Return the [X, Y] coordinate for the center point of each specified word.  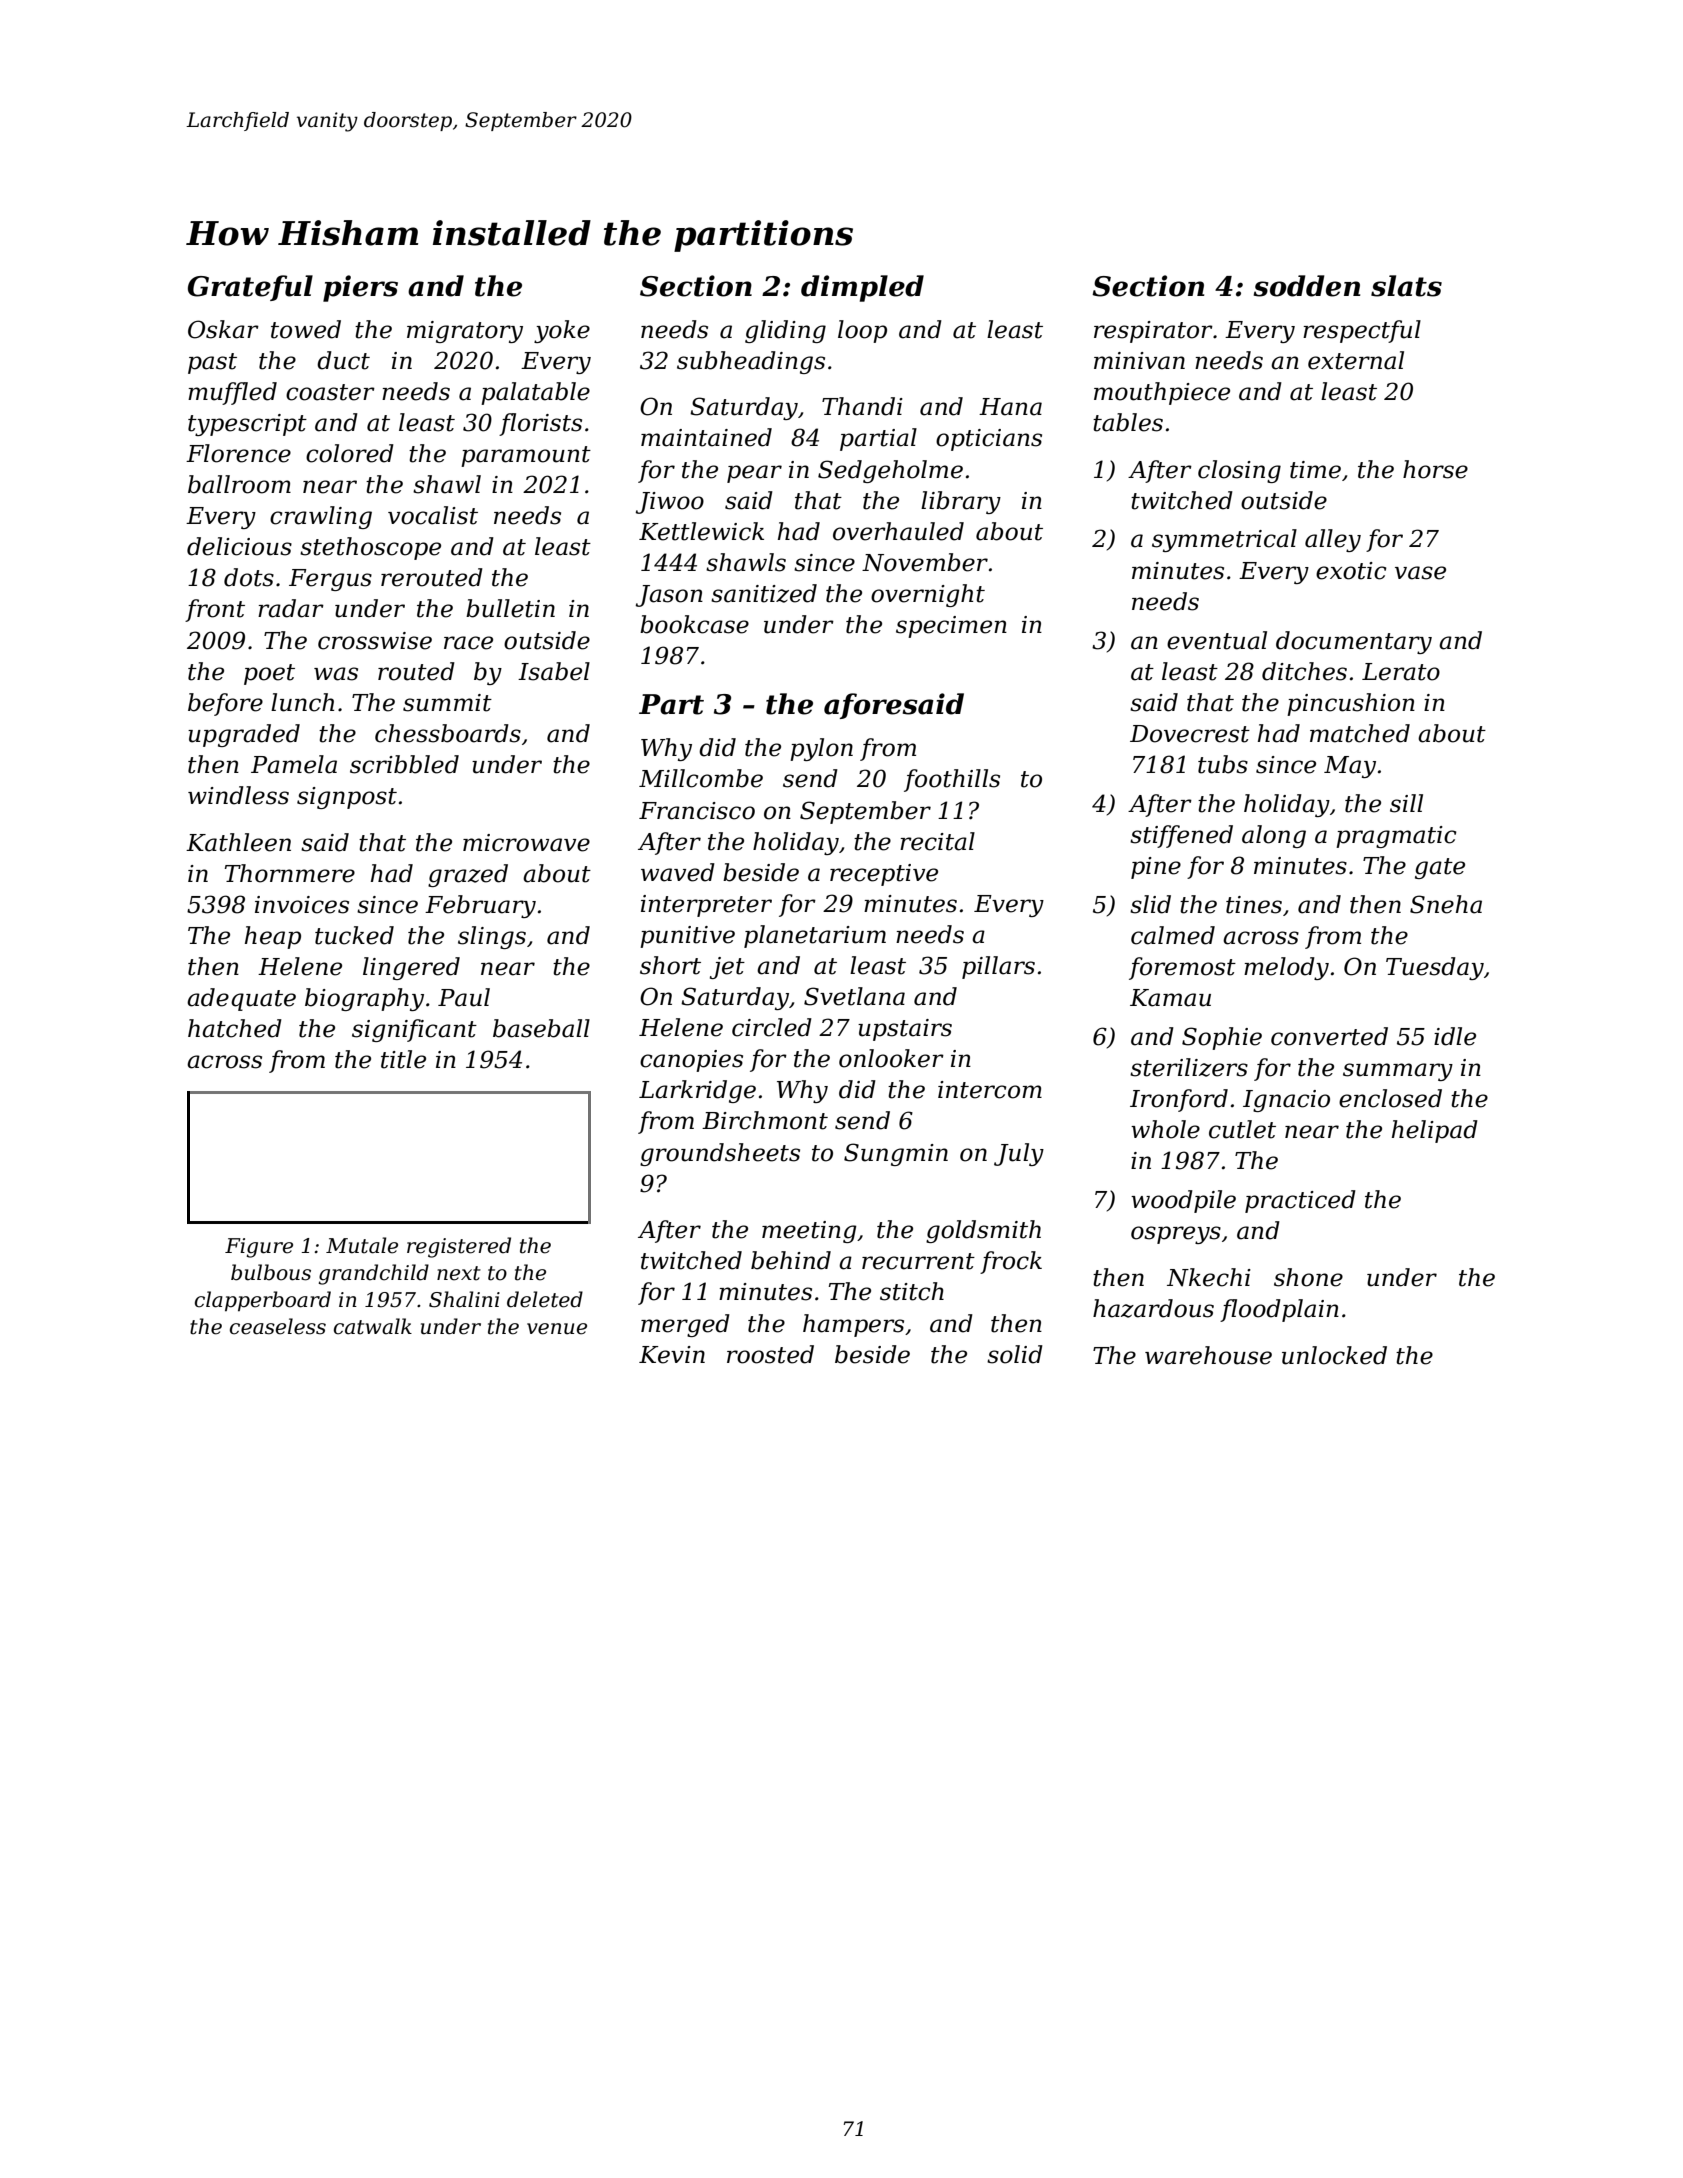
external [1356, 360]
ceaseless [278, 1326]
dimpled [862, 288]
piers [360, 288]
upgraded [244, 735]
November [925, 562]
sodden [1307, 286]
